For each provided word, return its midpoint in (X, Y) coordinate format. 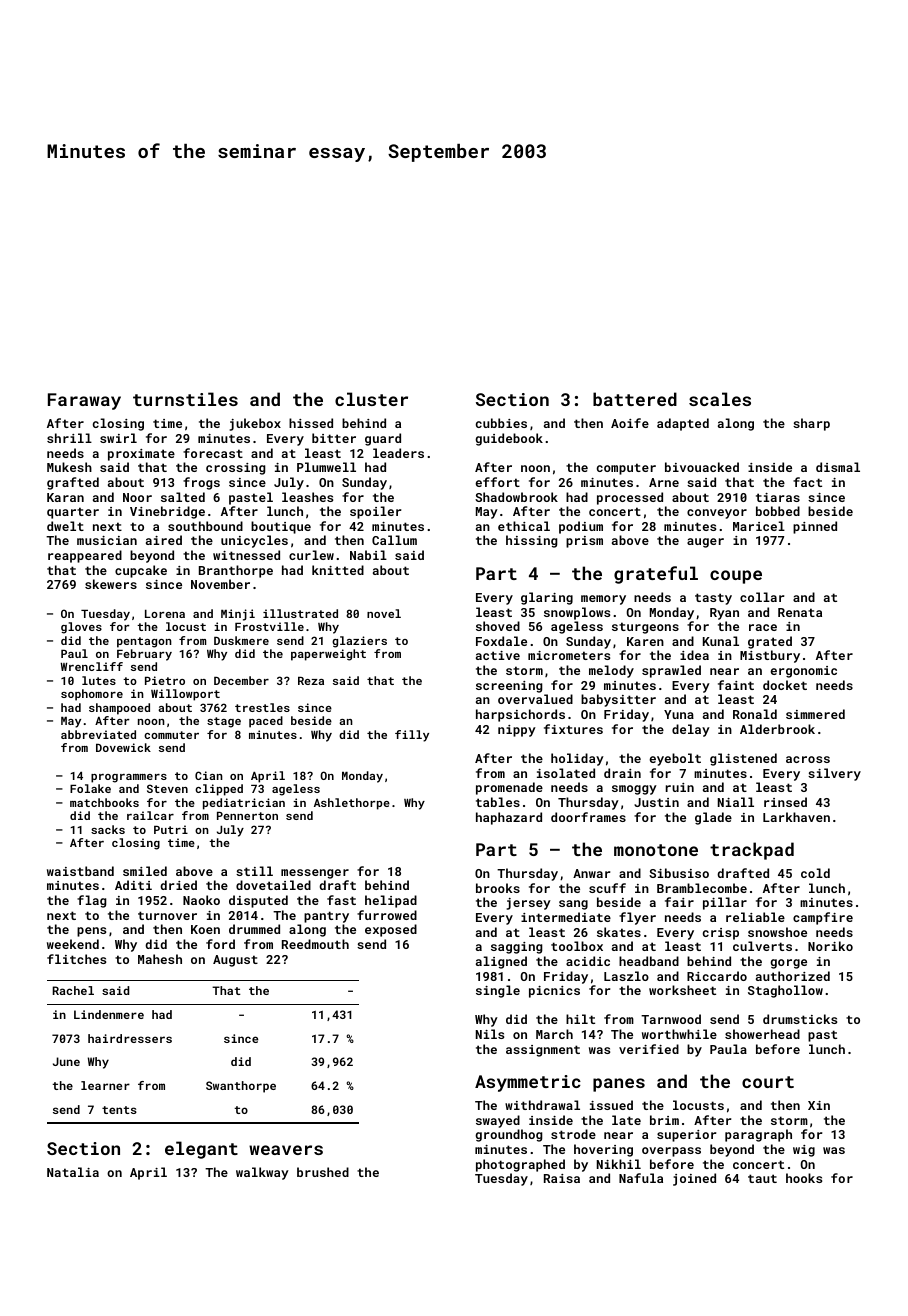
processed (630, 498)
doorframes (588, 817)
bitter (334, 438)
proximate (141, 455)
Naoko (201, 900)
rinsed (785, 802)
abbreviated (98, 734)
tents (119, 1110)
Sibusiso (679, 873)
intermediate (566, 917)
